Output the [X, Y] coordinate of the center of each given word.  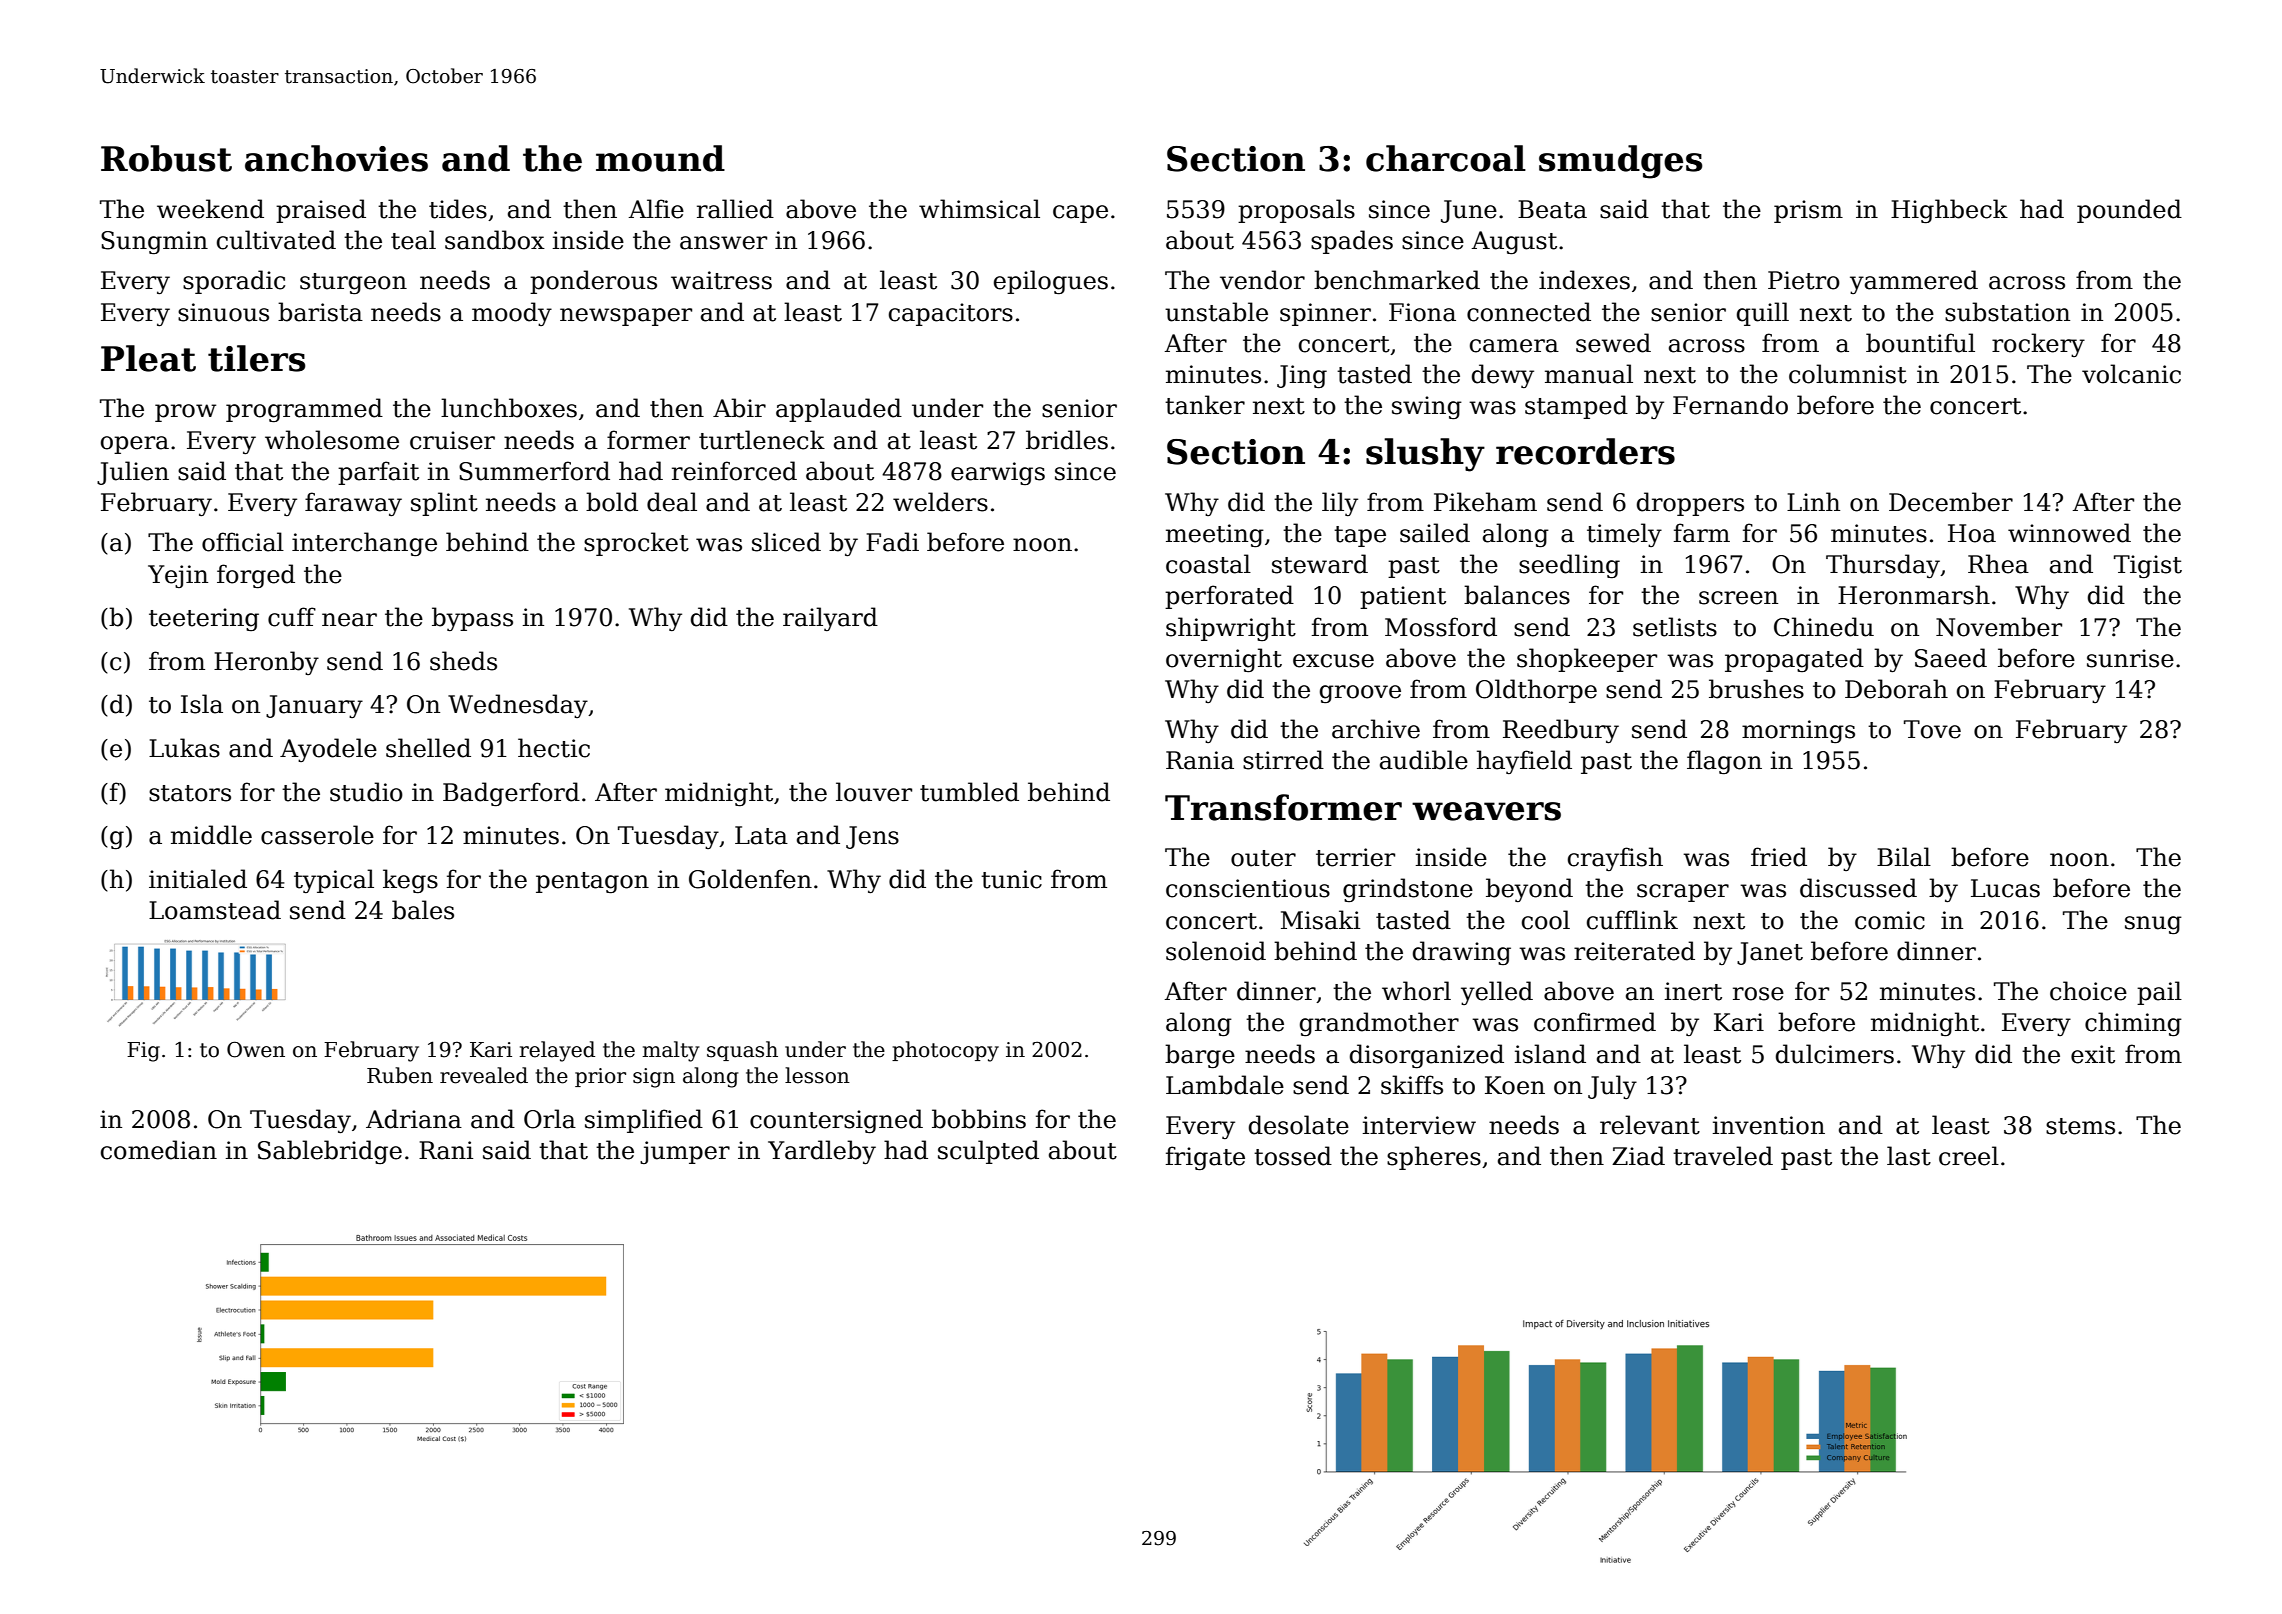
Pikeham [1485, 502]
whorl [1416, 991]
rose [1758, 994]
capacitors [951, 314]
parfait [378, 473]
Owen [256, 1049]
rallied [735, 209]
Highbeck [1949, 211]
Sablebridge [330, 1152]
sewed [1613, 343]
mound [660, 158]
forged [256, 576]
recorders [1585, 451]
